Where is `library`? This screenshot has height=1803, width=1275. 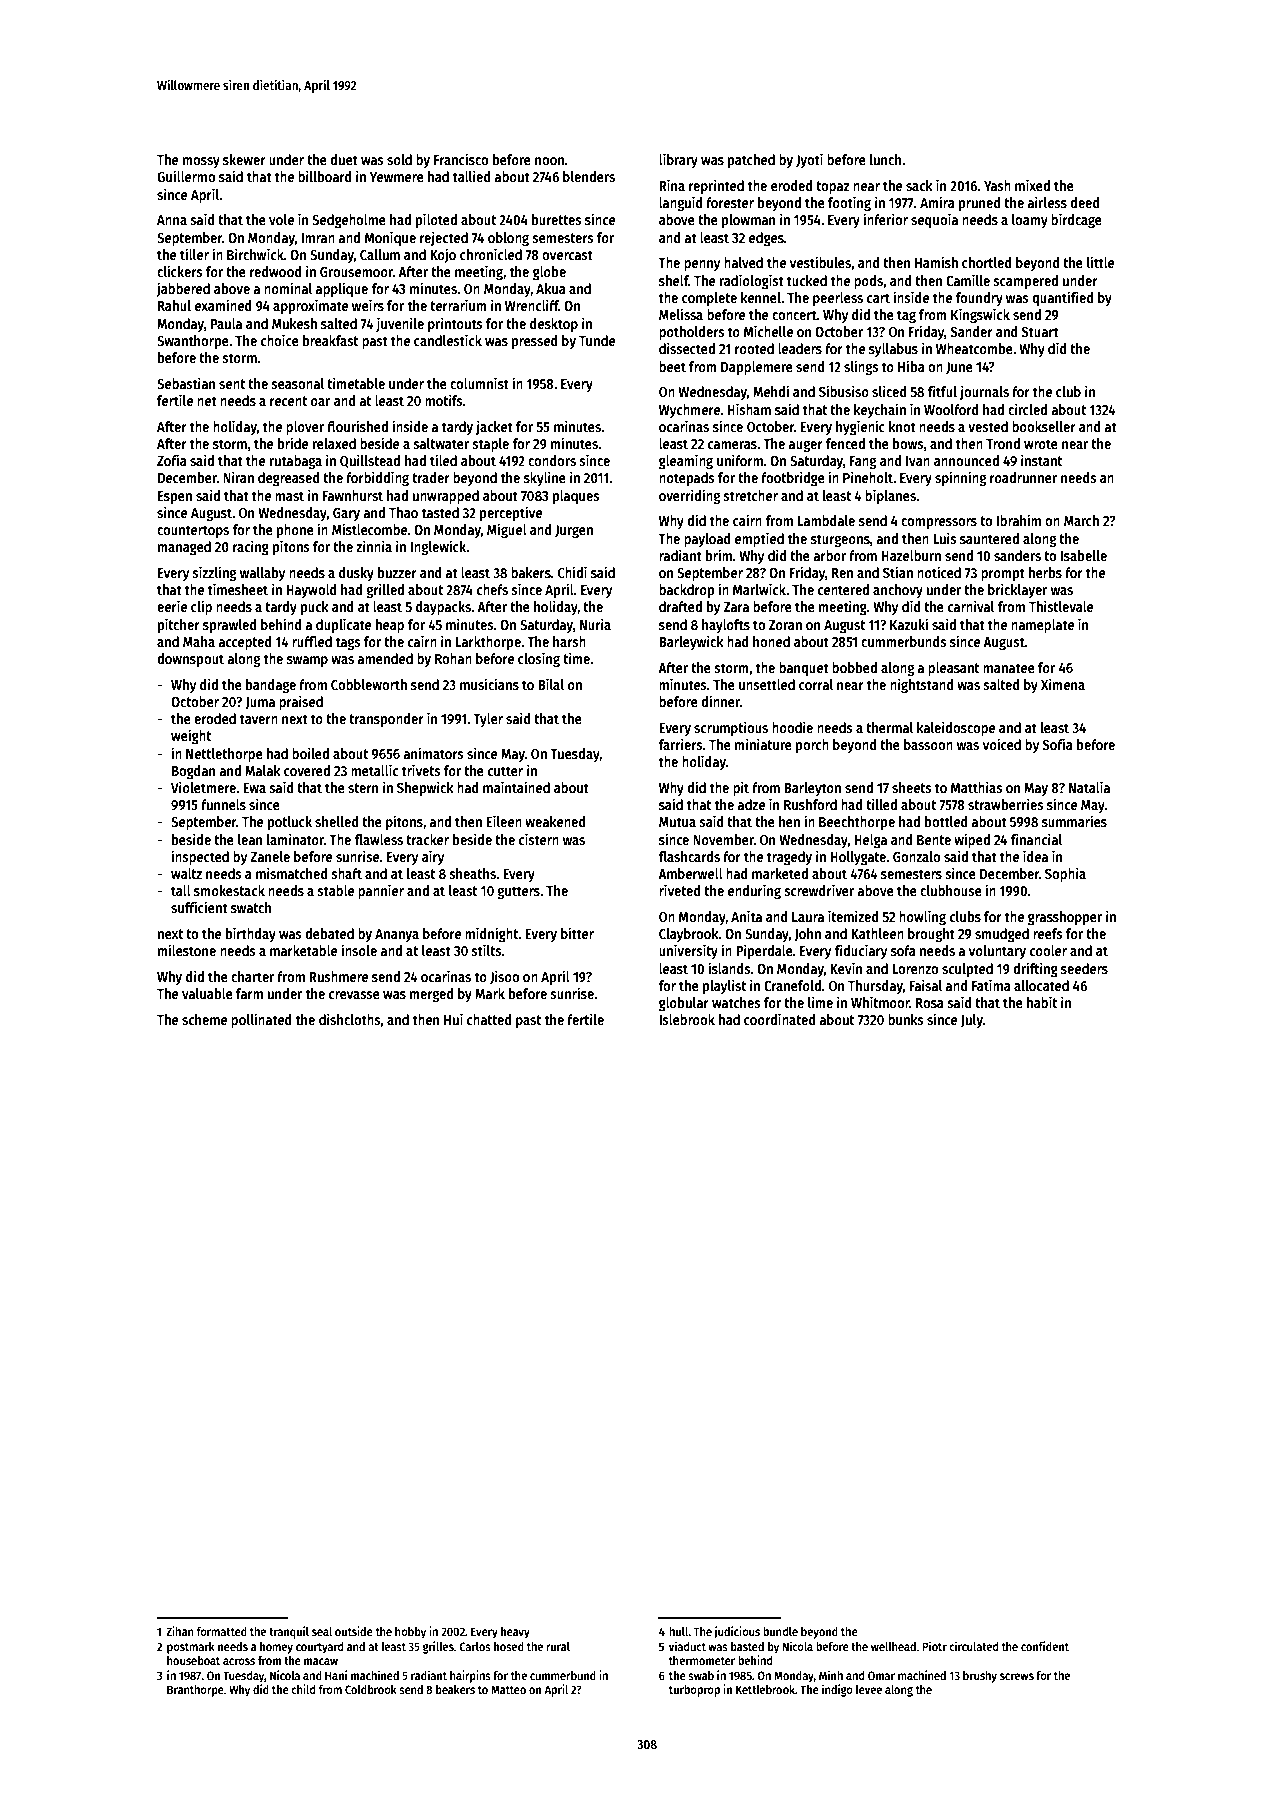
library is located at coordinates (678, 160).
